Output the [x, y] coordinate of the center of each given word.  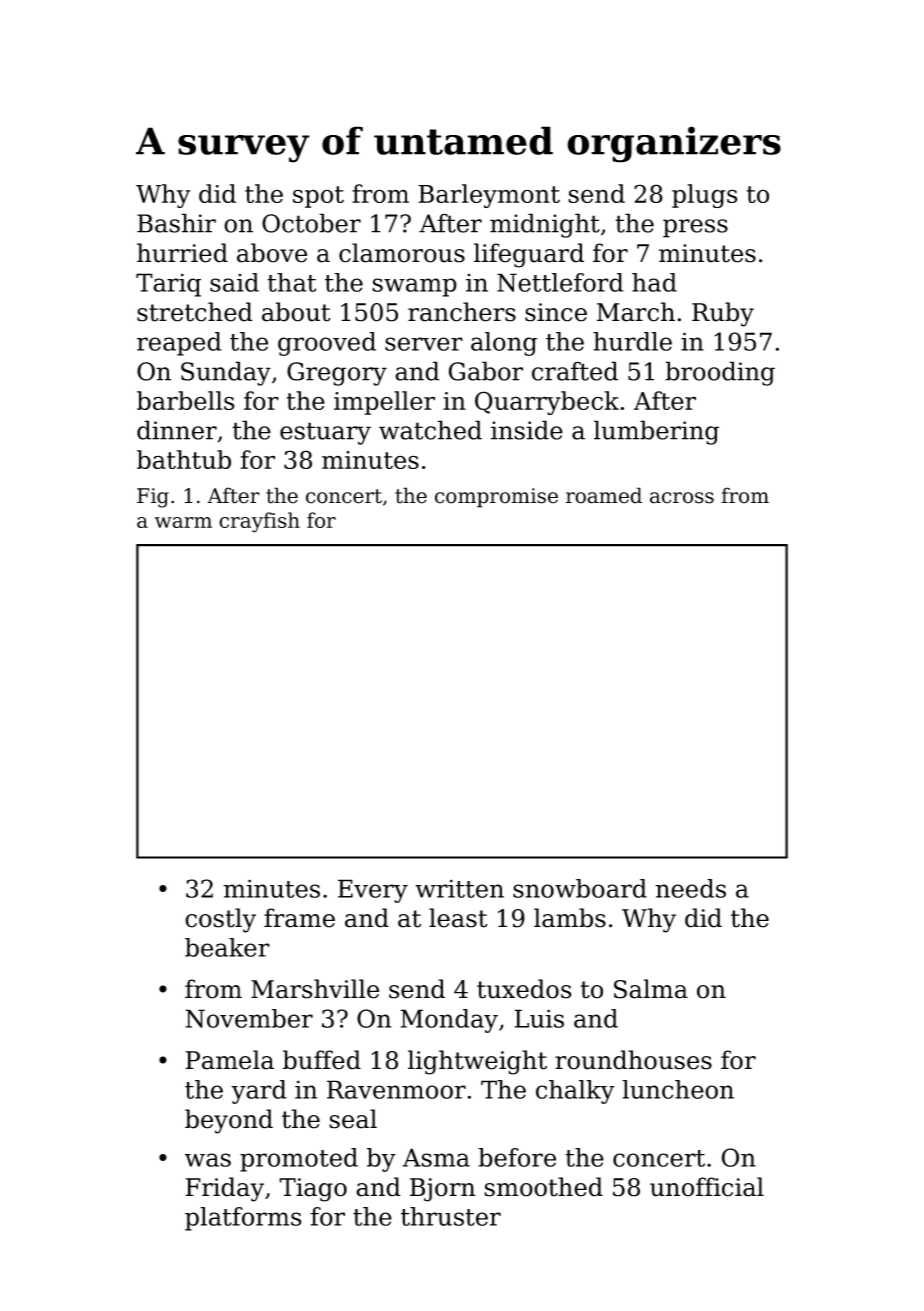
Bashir [176, 223]
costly [220, 920]
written [459, 888]
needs [690, 888]
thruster [451, 1216]
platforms [243, 1219]
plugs [705, 196]
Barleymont [489, 196]
